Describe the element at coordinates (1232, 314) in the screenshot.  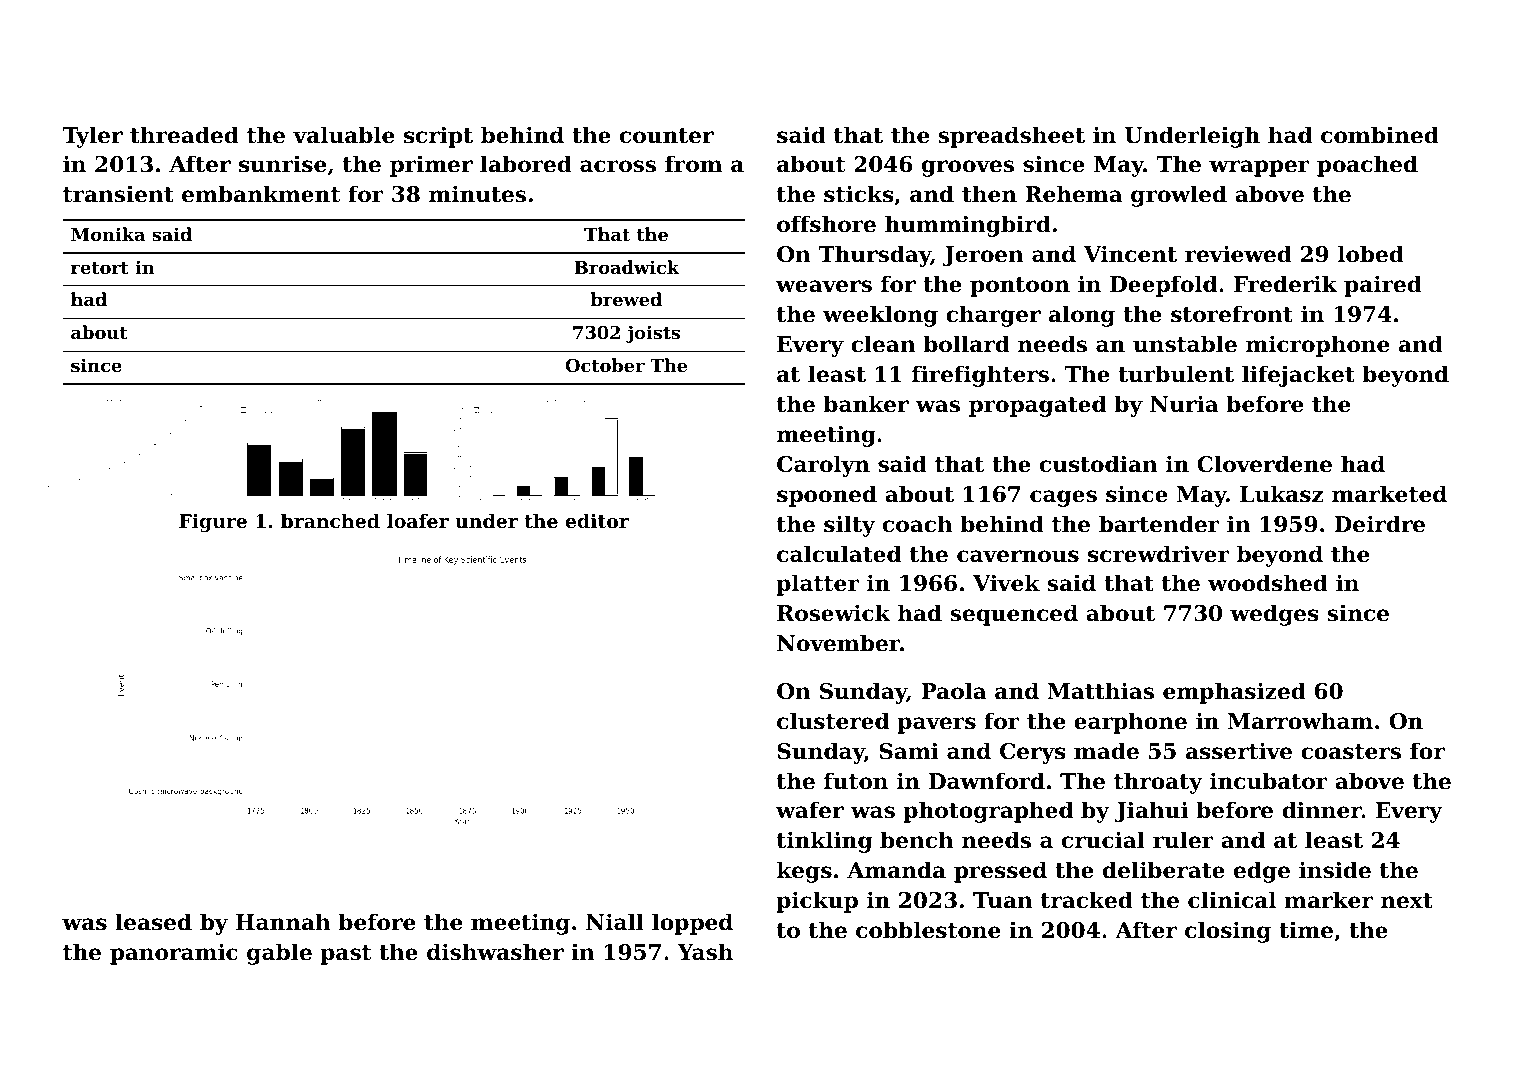
I see `storefront` at that location.
